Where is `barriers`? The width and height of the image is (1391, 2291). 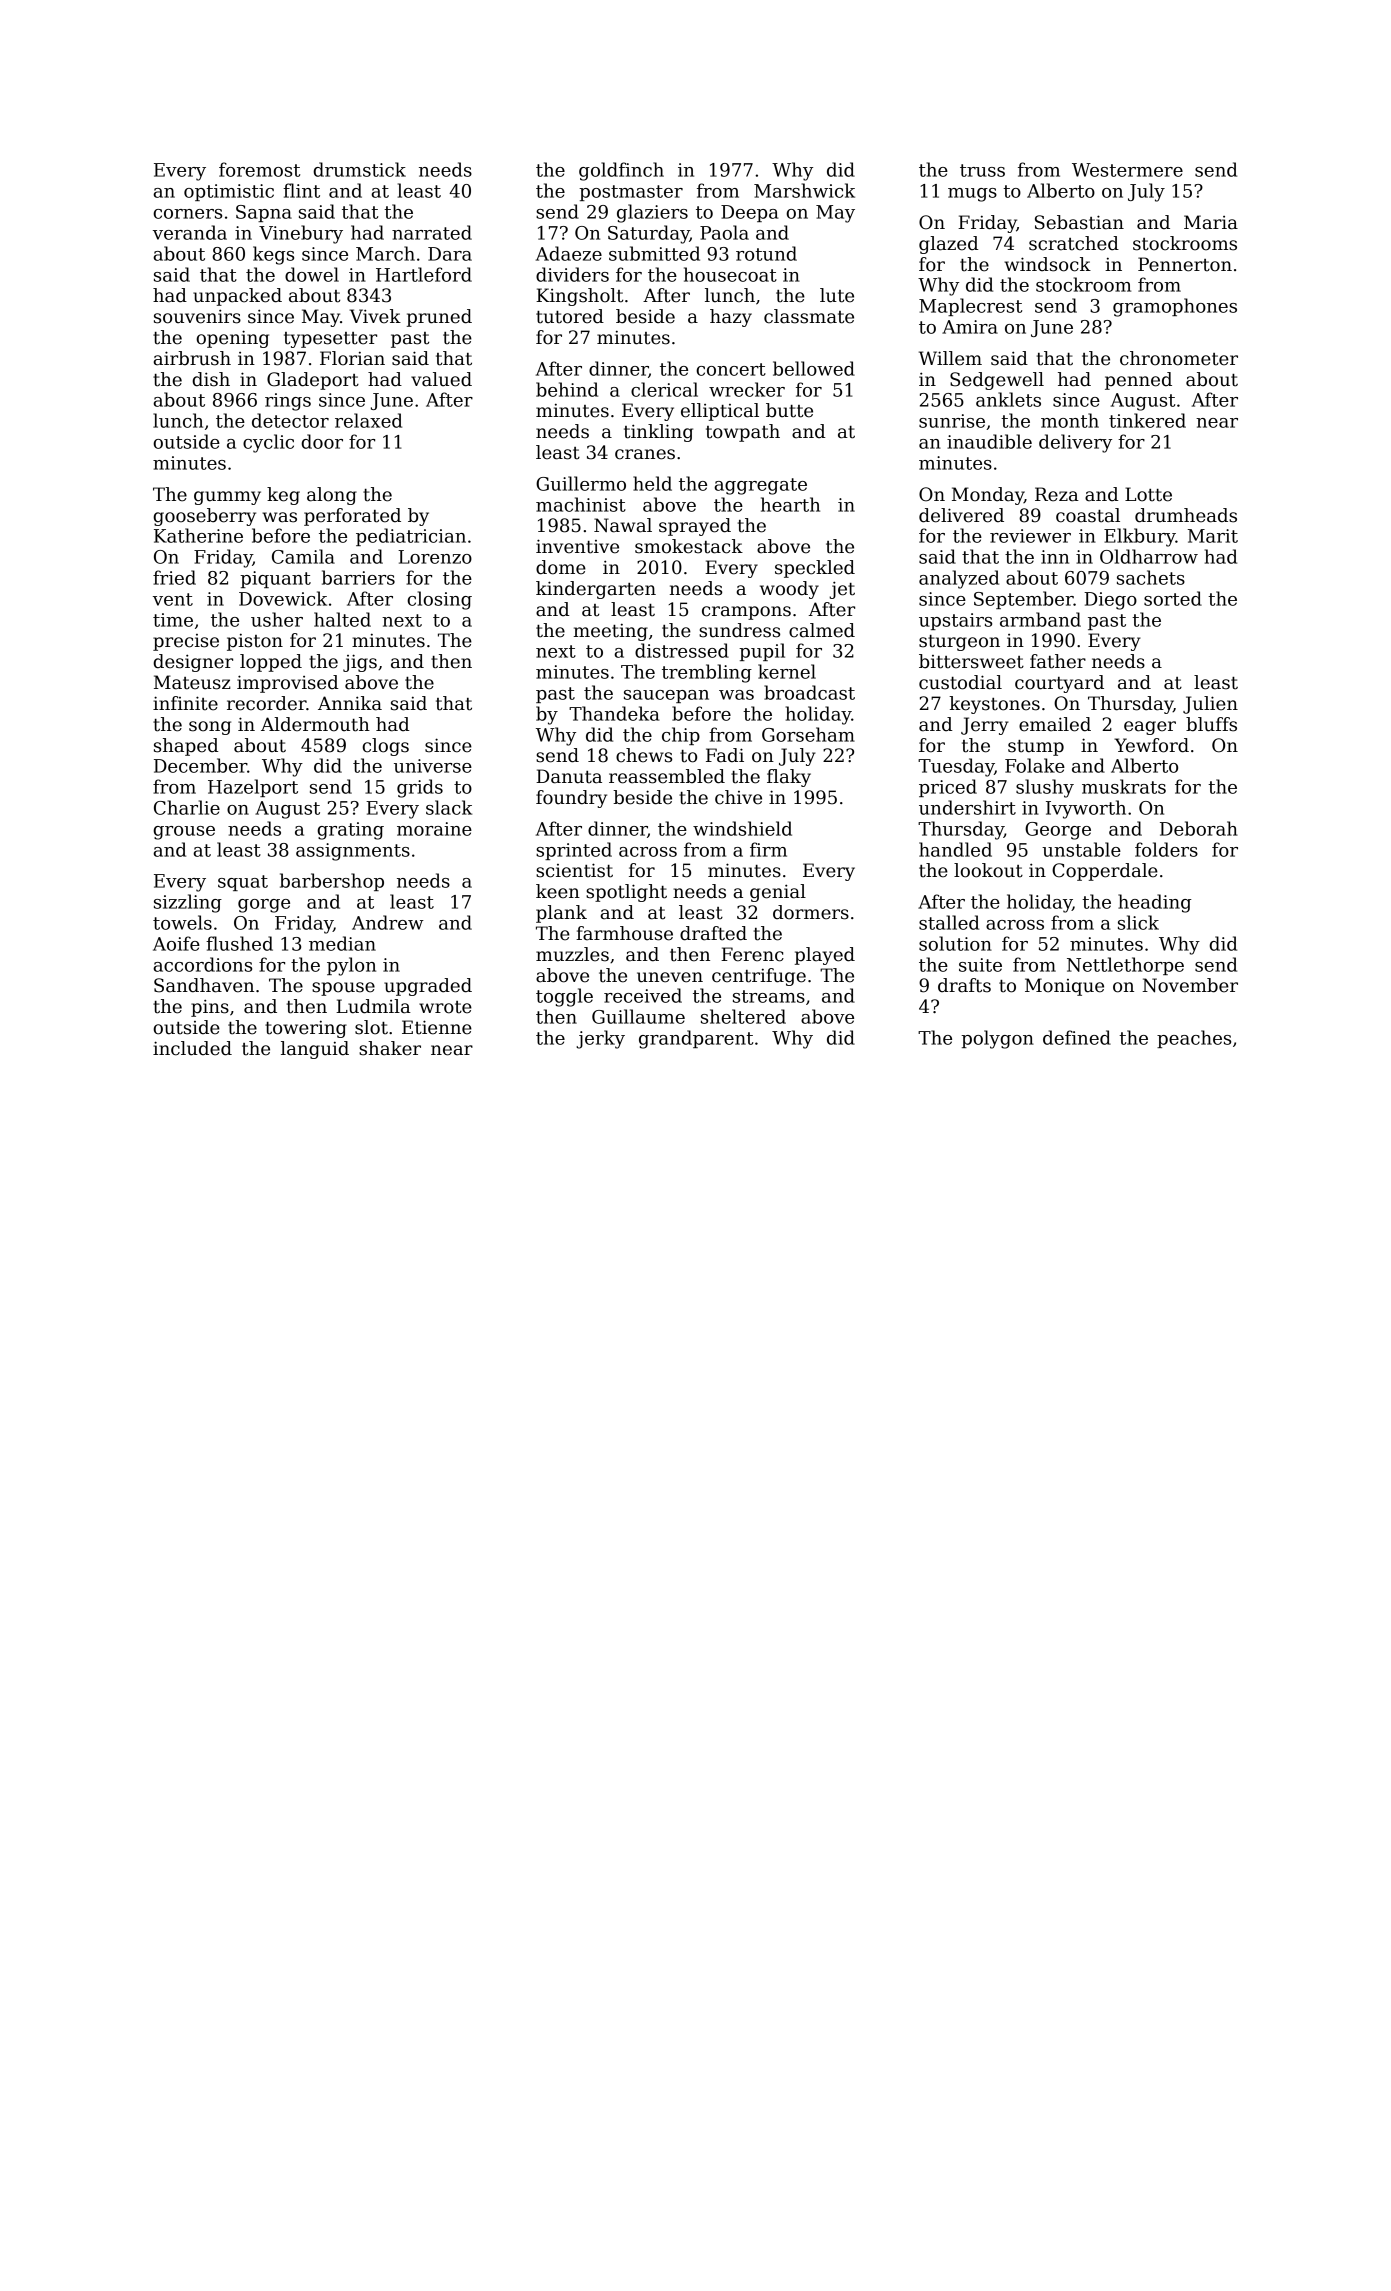
barriers is located at coordinates (358, 577).
